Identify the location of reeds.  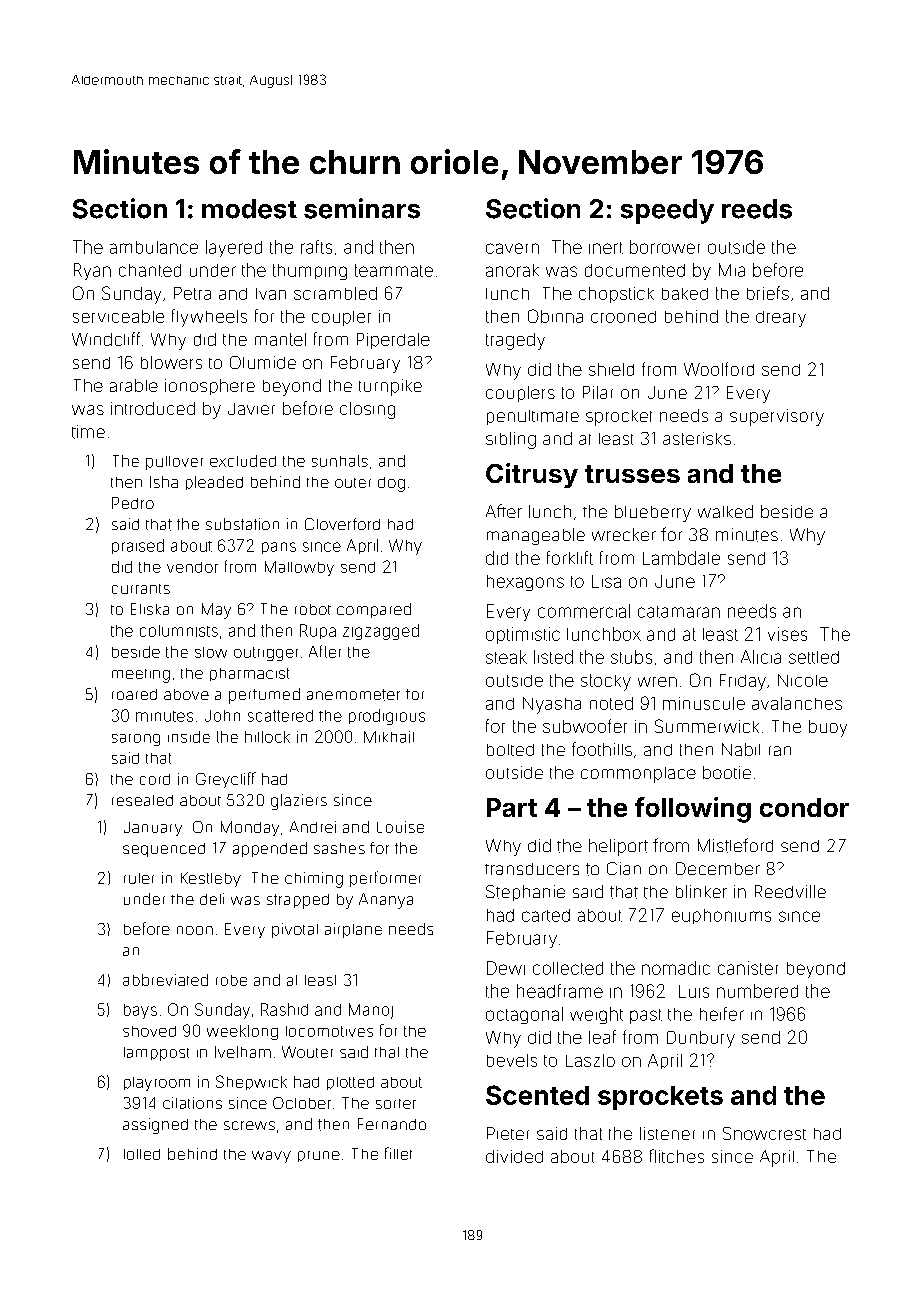
(757, 209).
